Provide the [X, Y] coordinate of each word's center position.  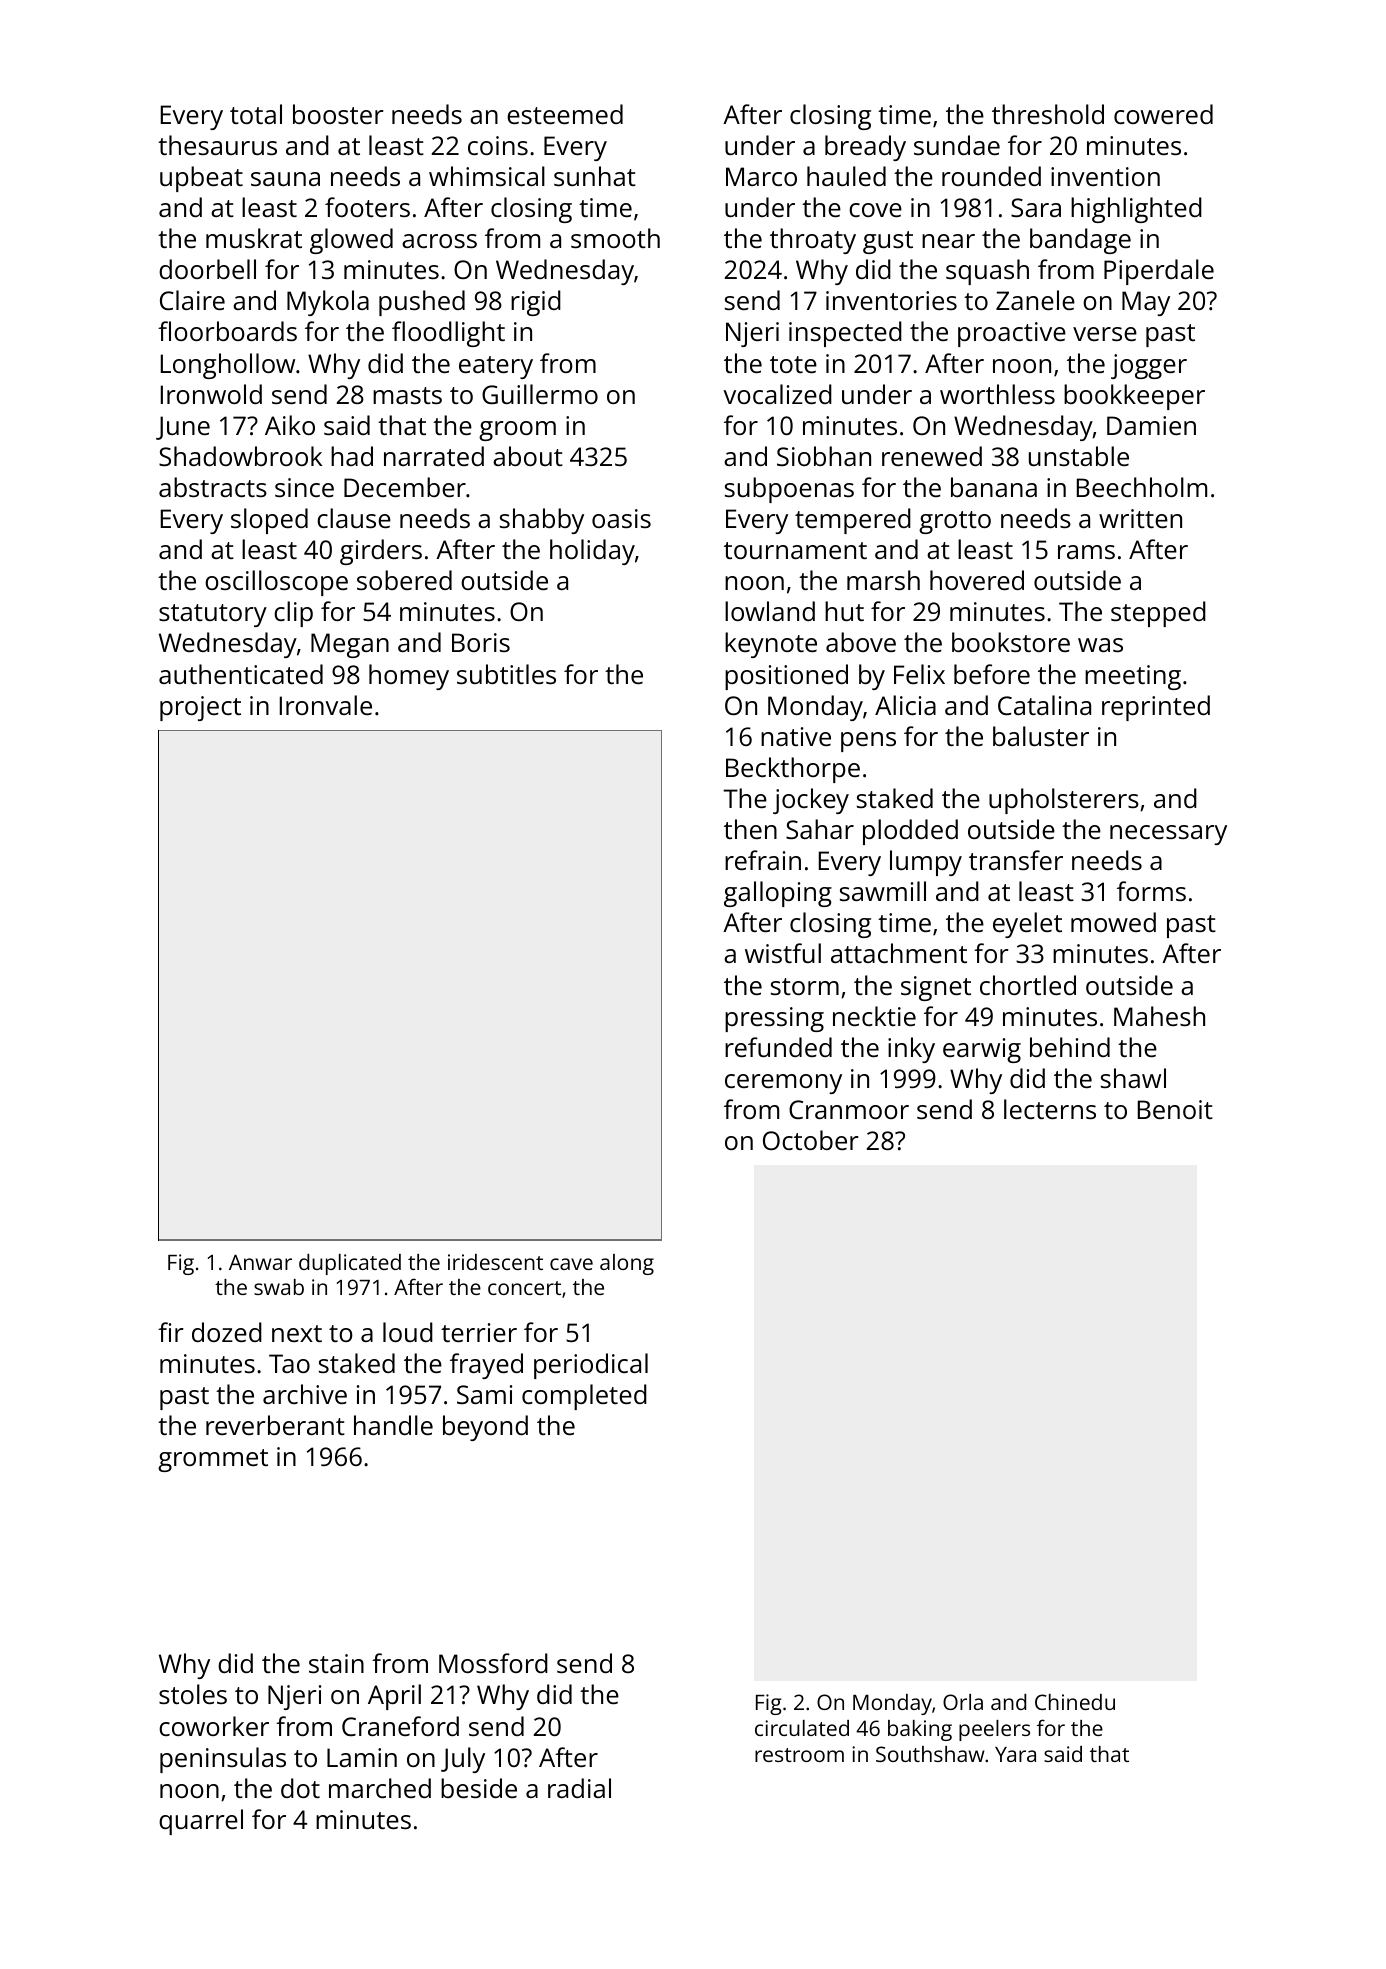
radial [579, 1788]
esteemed [565, 114]
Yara [1015, 1754]
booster [338, 114]
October [811, 1140]
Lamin [362, 1757]
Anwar [260, 1262]
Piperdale [1159, 272]
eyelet [1027, 925]
